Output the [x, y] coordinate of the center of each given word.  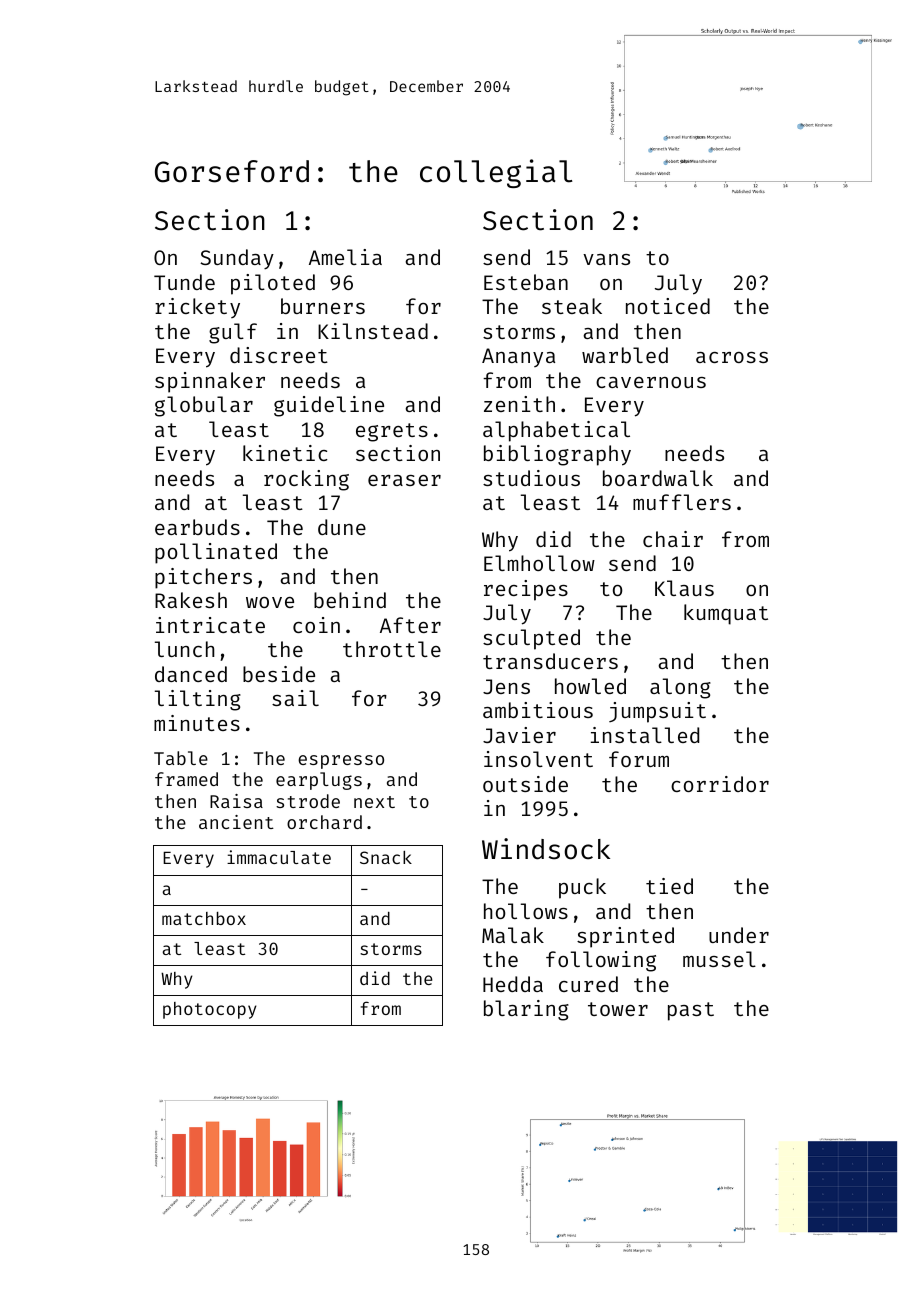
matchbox [204, 918]
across [732, 357]
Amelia [345, 257]
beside [279, 674]
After [410, 625]
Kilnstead [373, 331]
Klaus [684, 588]
